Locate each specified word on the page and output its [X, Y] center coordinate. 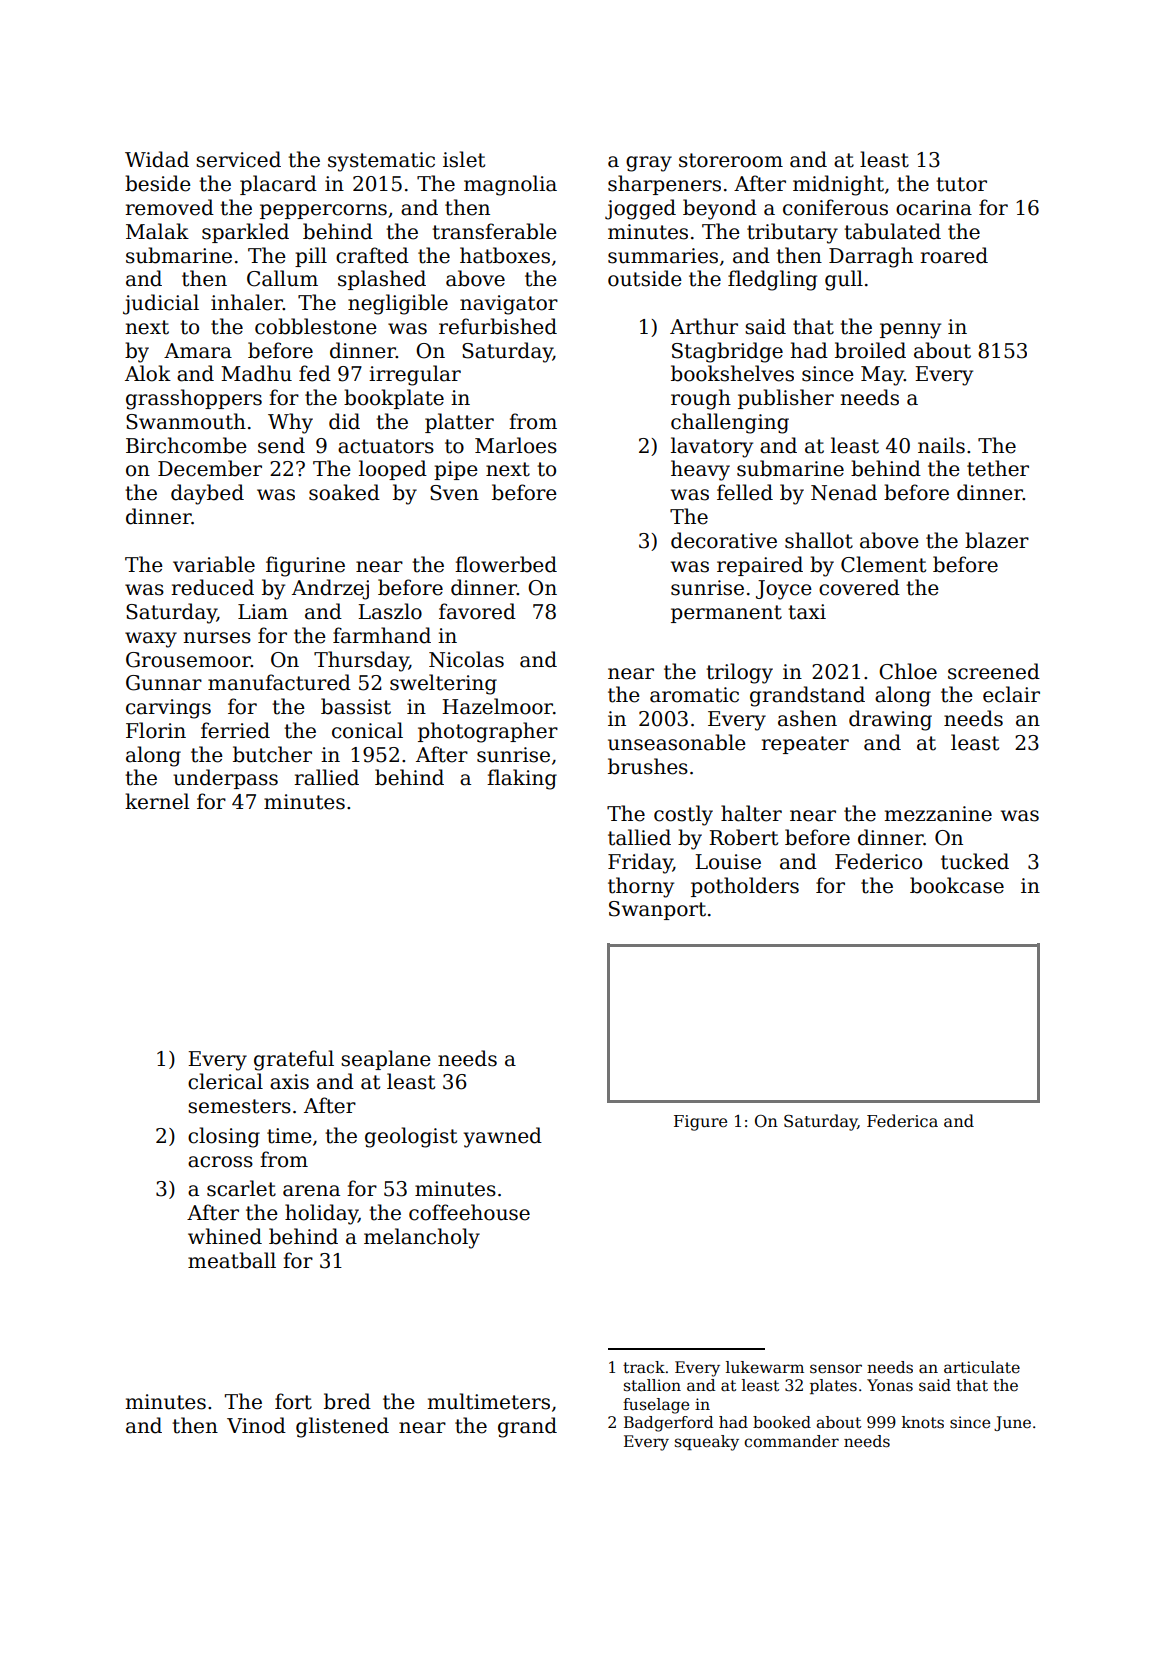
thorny [641, 887]
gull [844, 280]
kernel [157, 801]
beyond [720, 209]
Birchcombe [186, 445]
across [220, 1162]
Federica [902, 1121]
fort [293, 1401]
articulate [982, 1367]
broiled [870, 350]
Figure [700, 1123]
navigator [509, 305]
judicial [161, 304]
